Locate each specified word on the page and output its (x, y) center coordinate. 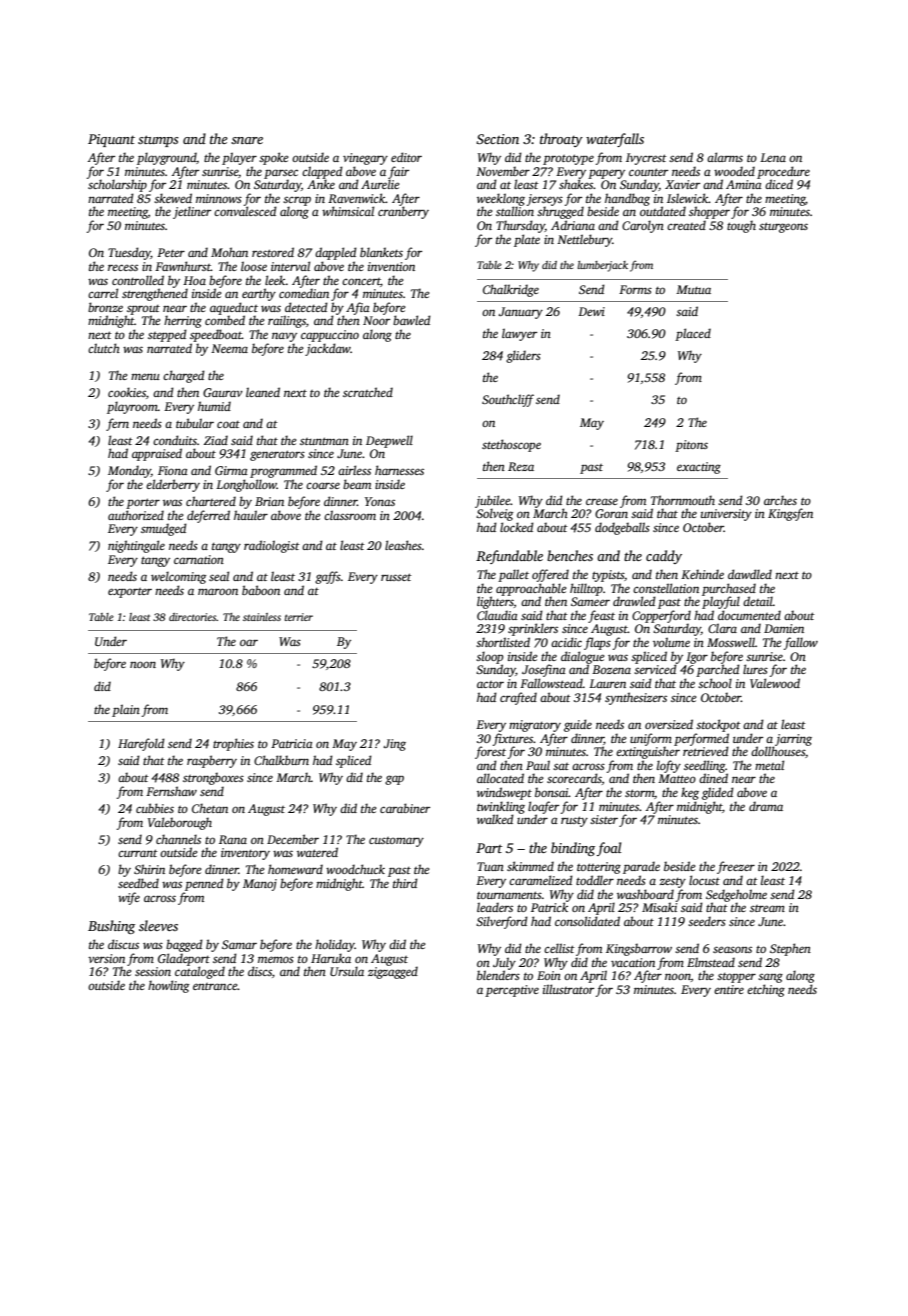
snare (247, 140)
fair (398, 172)
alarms (725, 157)
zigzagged (393, 972)
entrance (215, 986)
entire (729, 989)
